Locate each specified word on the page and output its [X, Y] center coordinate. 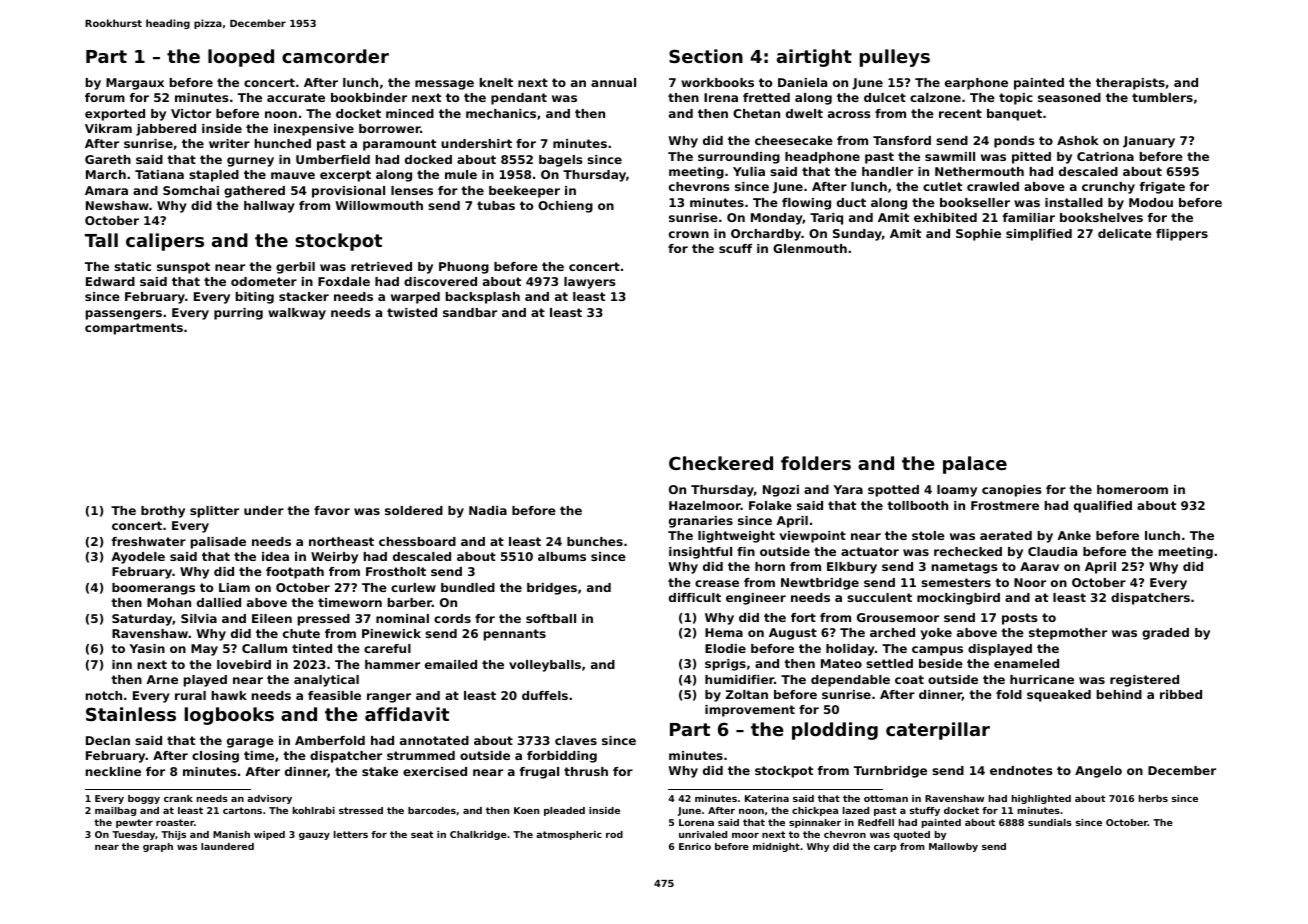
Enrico [695, 846]
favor [332, 510]
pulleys [895, 58]
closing [215, 757]
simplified [1039, 235]
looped [241, 58]
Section [706, 56]
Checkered [721, 463]
